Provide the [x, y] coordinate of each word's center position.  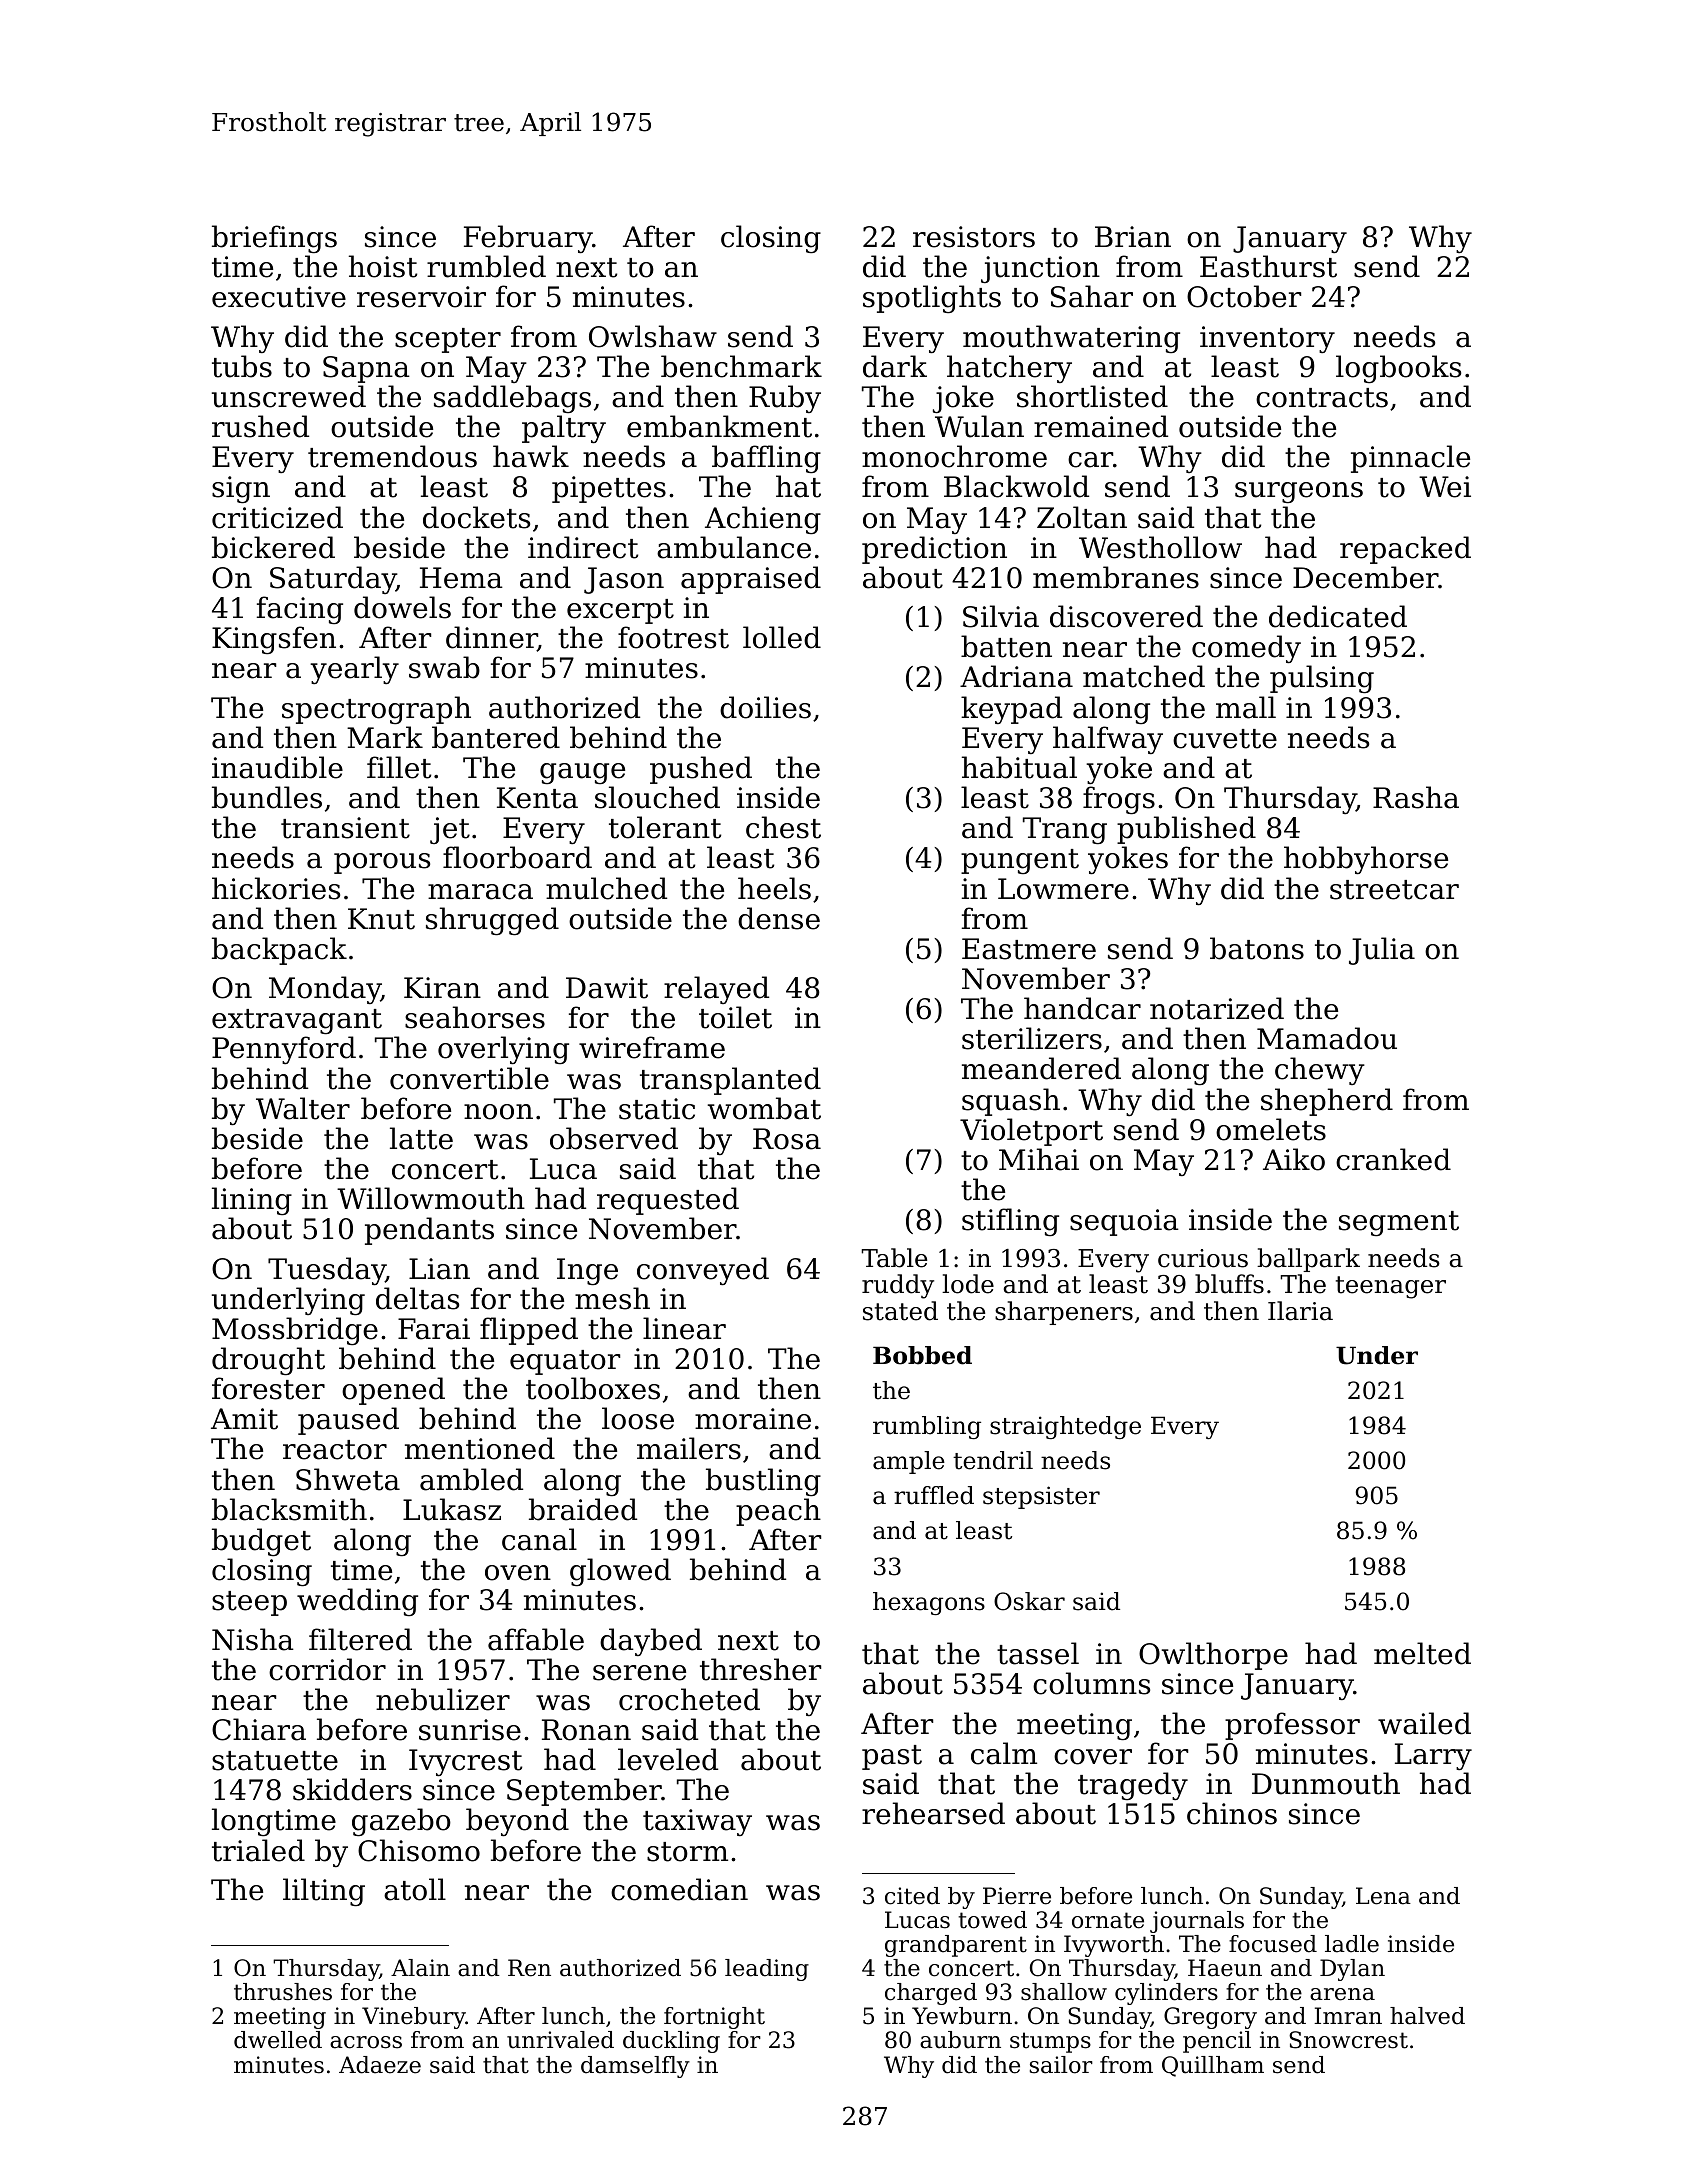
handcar [1082, 1008]
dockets [476, 517]
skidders [352, 1789]
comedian [679, 1889]
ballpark [1308, 1260]
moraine [753, 1419]
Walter [303, 1108]
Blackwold [1016, 486]
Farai [434, 1329]
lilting [324, 1892]
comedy [1246, 649]
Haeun [1225, 1968]
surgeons [1299, 492]
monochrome [954, 456]
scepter [448, 340]
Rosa [787, 1139]
